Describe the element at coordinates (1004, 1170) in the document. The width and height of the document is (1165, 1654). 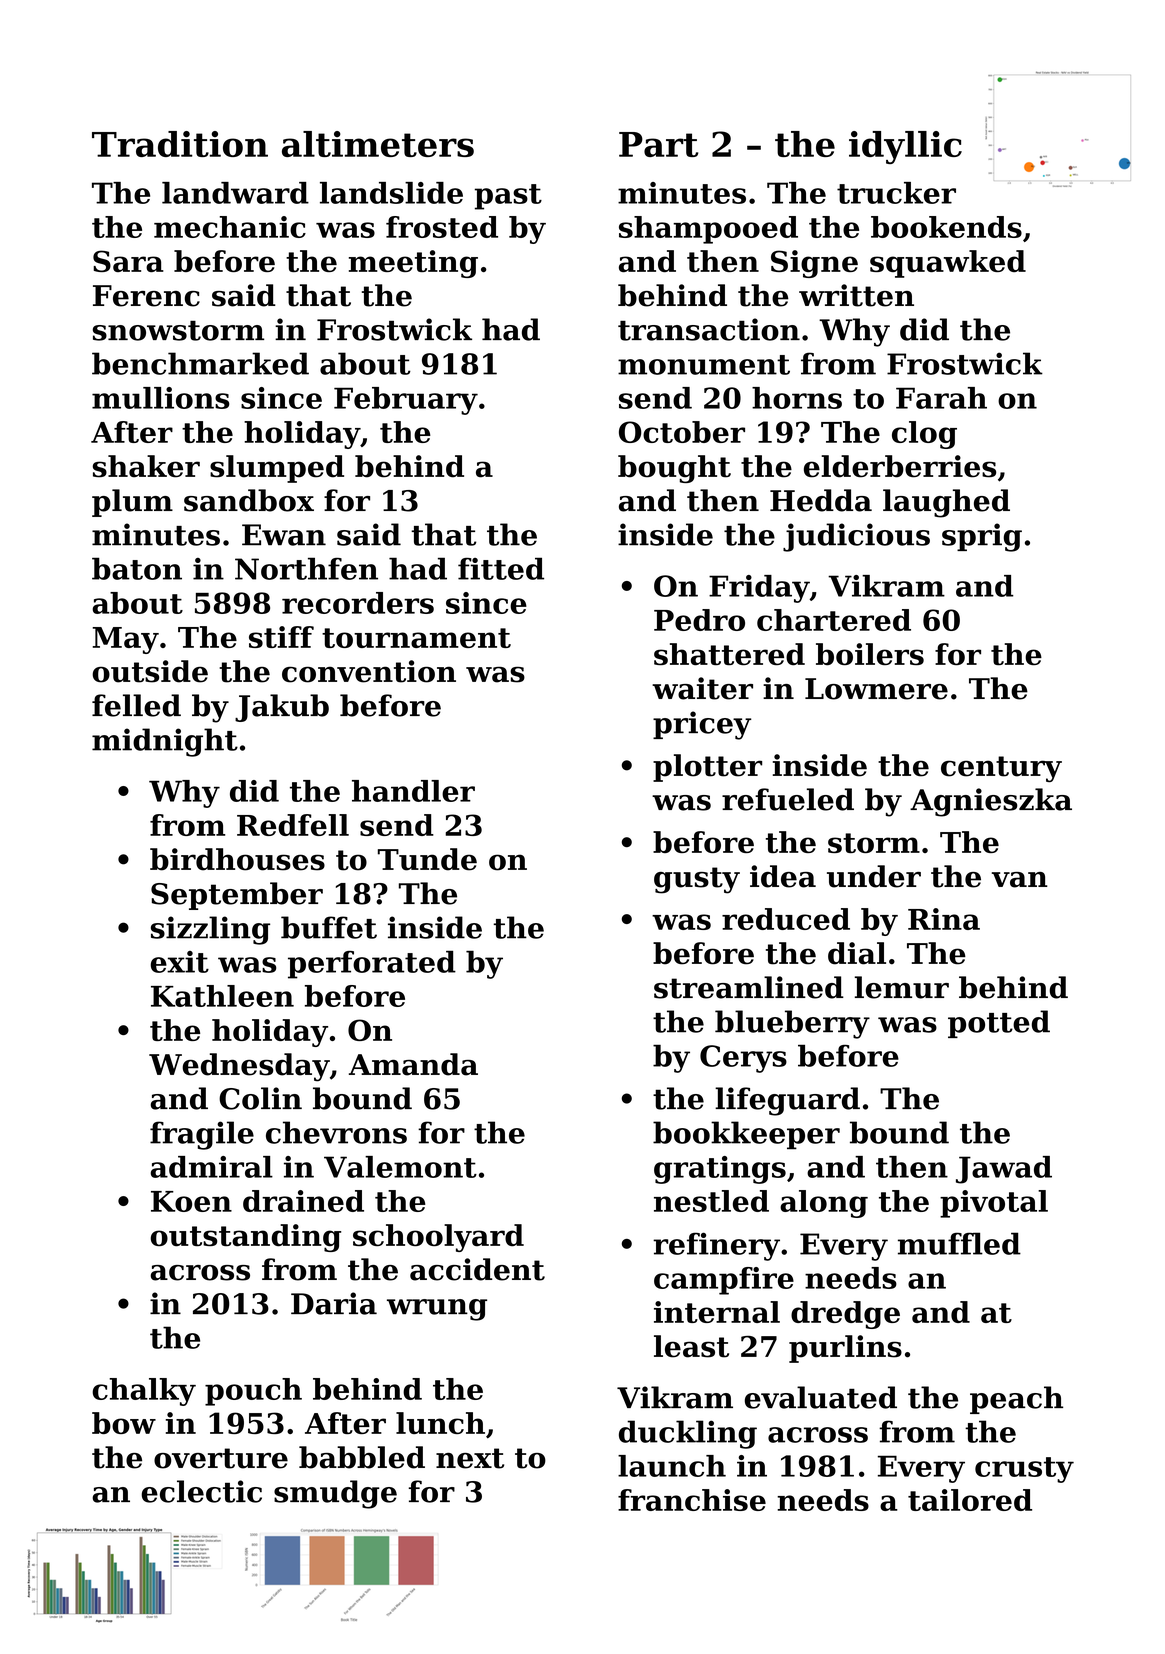
I see `Jawad` at that location.
